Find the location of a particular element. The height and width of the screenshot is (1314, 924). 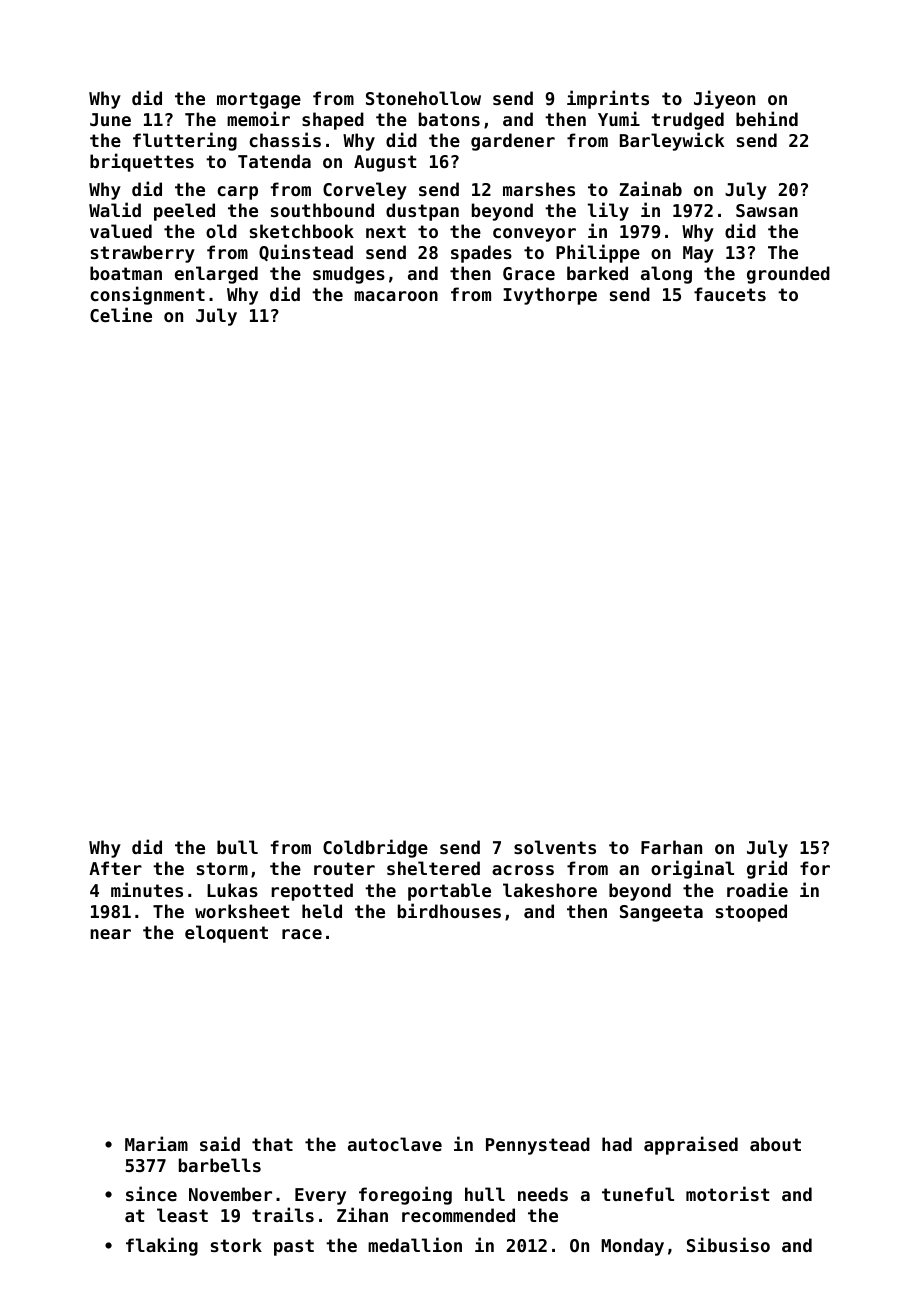

Celine is located at coordinates (121, 314).
